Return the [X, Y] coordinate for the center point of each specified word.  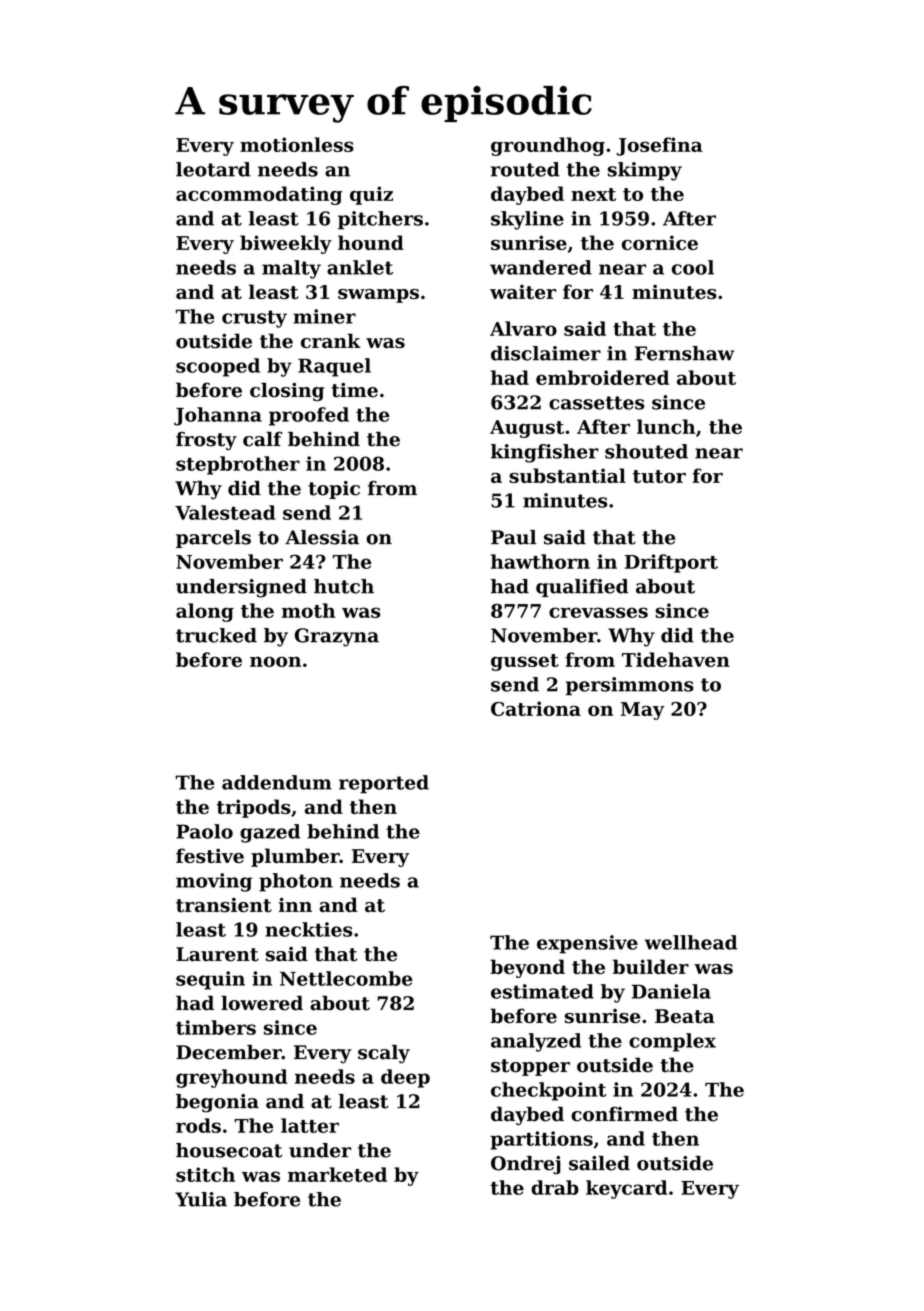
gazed [270, 833]
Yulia [201, 1199]
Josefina [660, 146]
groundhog [548, 146]
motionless [297, 144]
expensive [587, 944]
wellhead [690, 942]
